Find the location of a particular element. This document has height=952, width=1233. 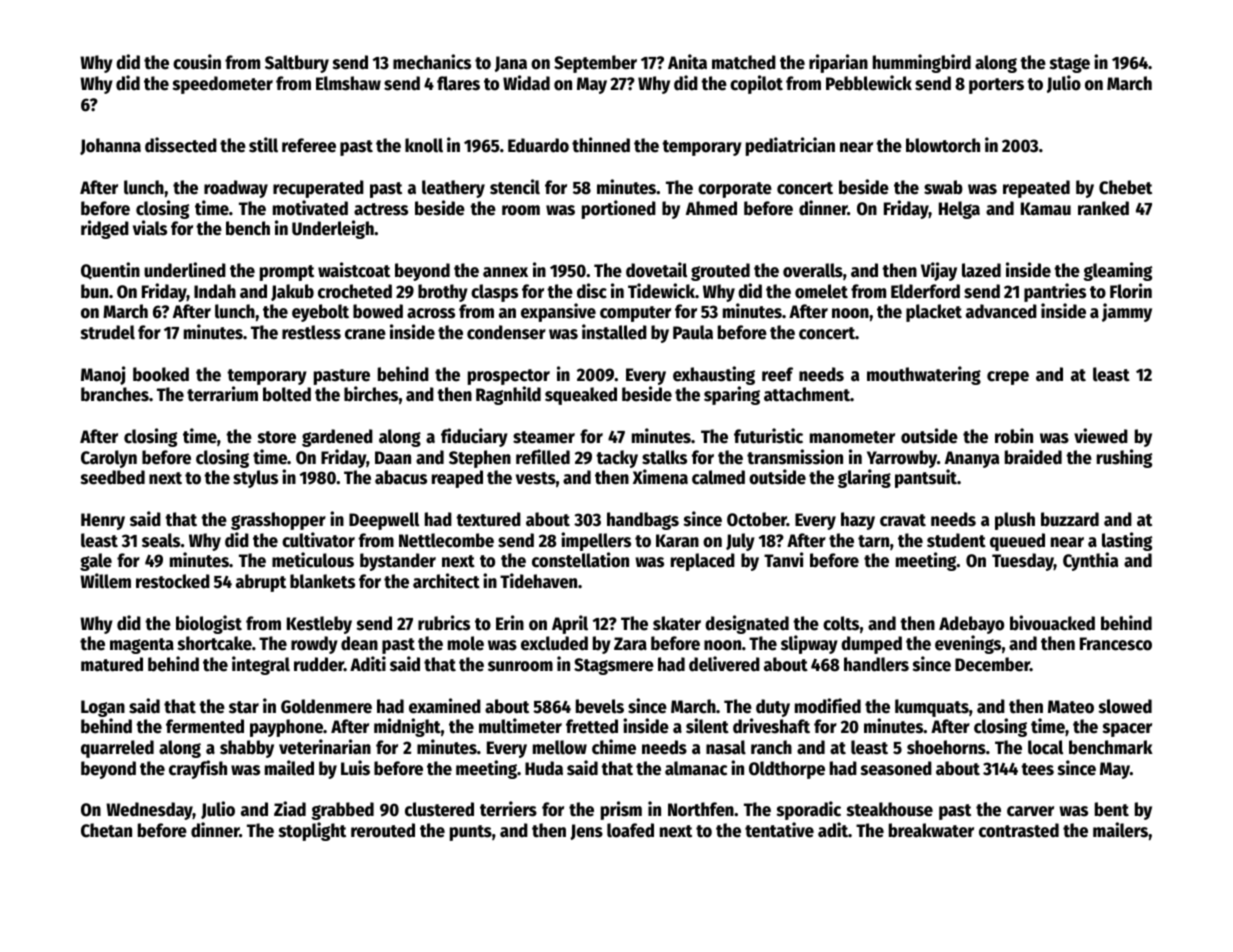

eyebolt is located at coordinates (320, 313).
